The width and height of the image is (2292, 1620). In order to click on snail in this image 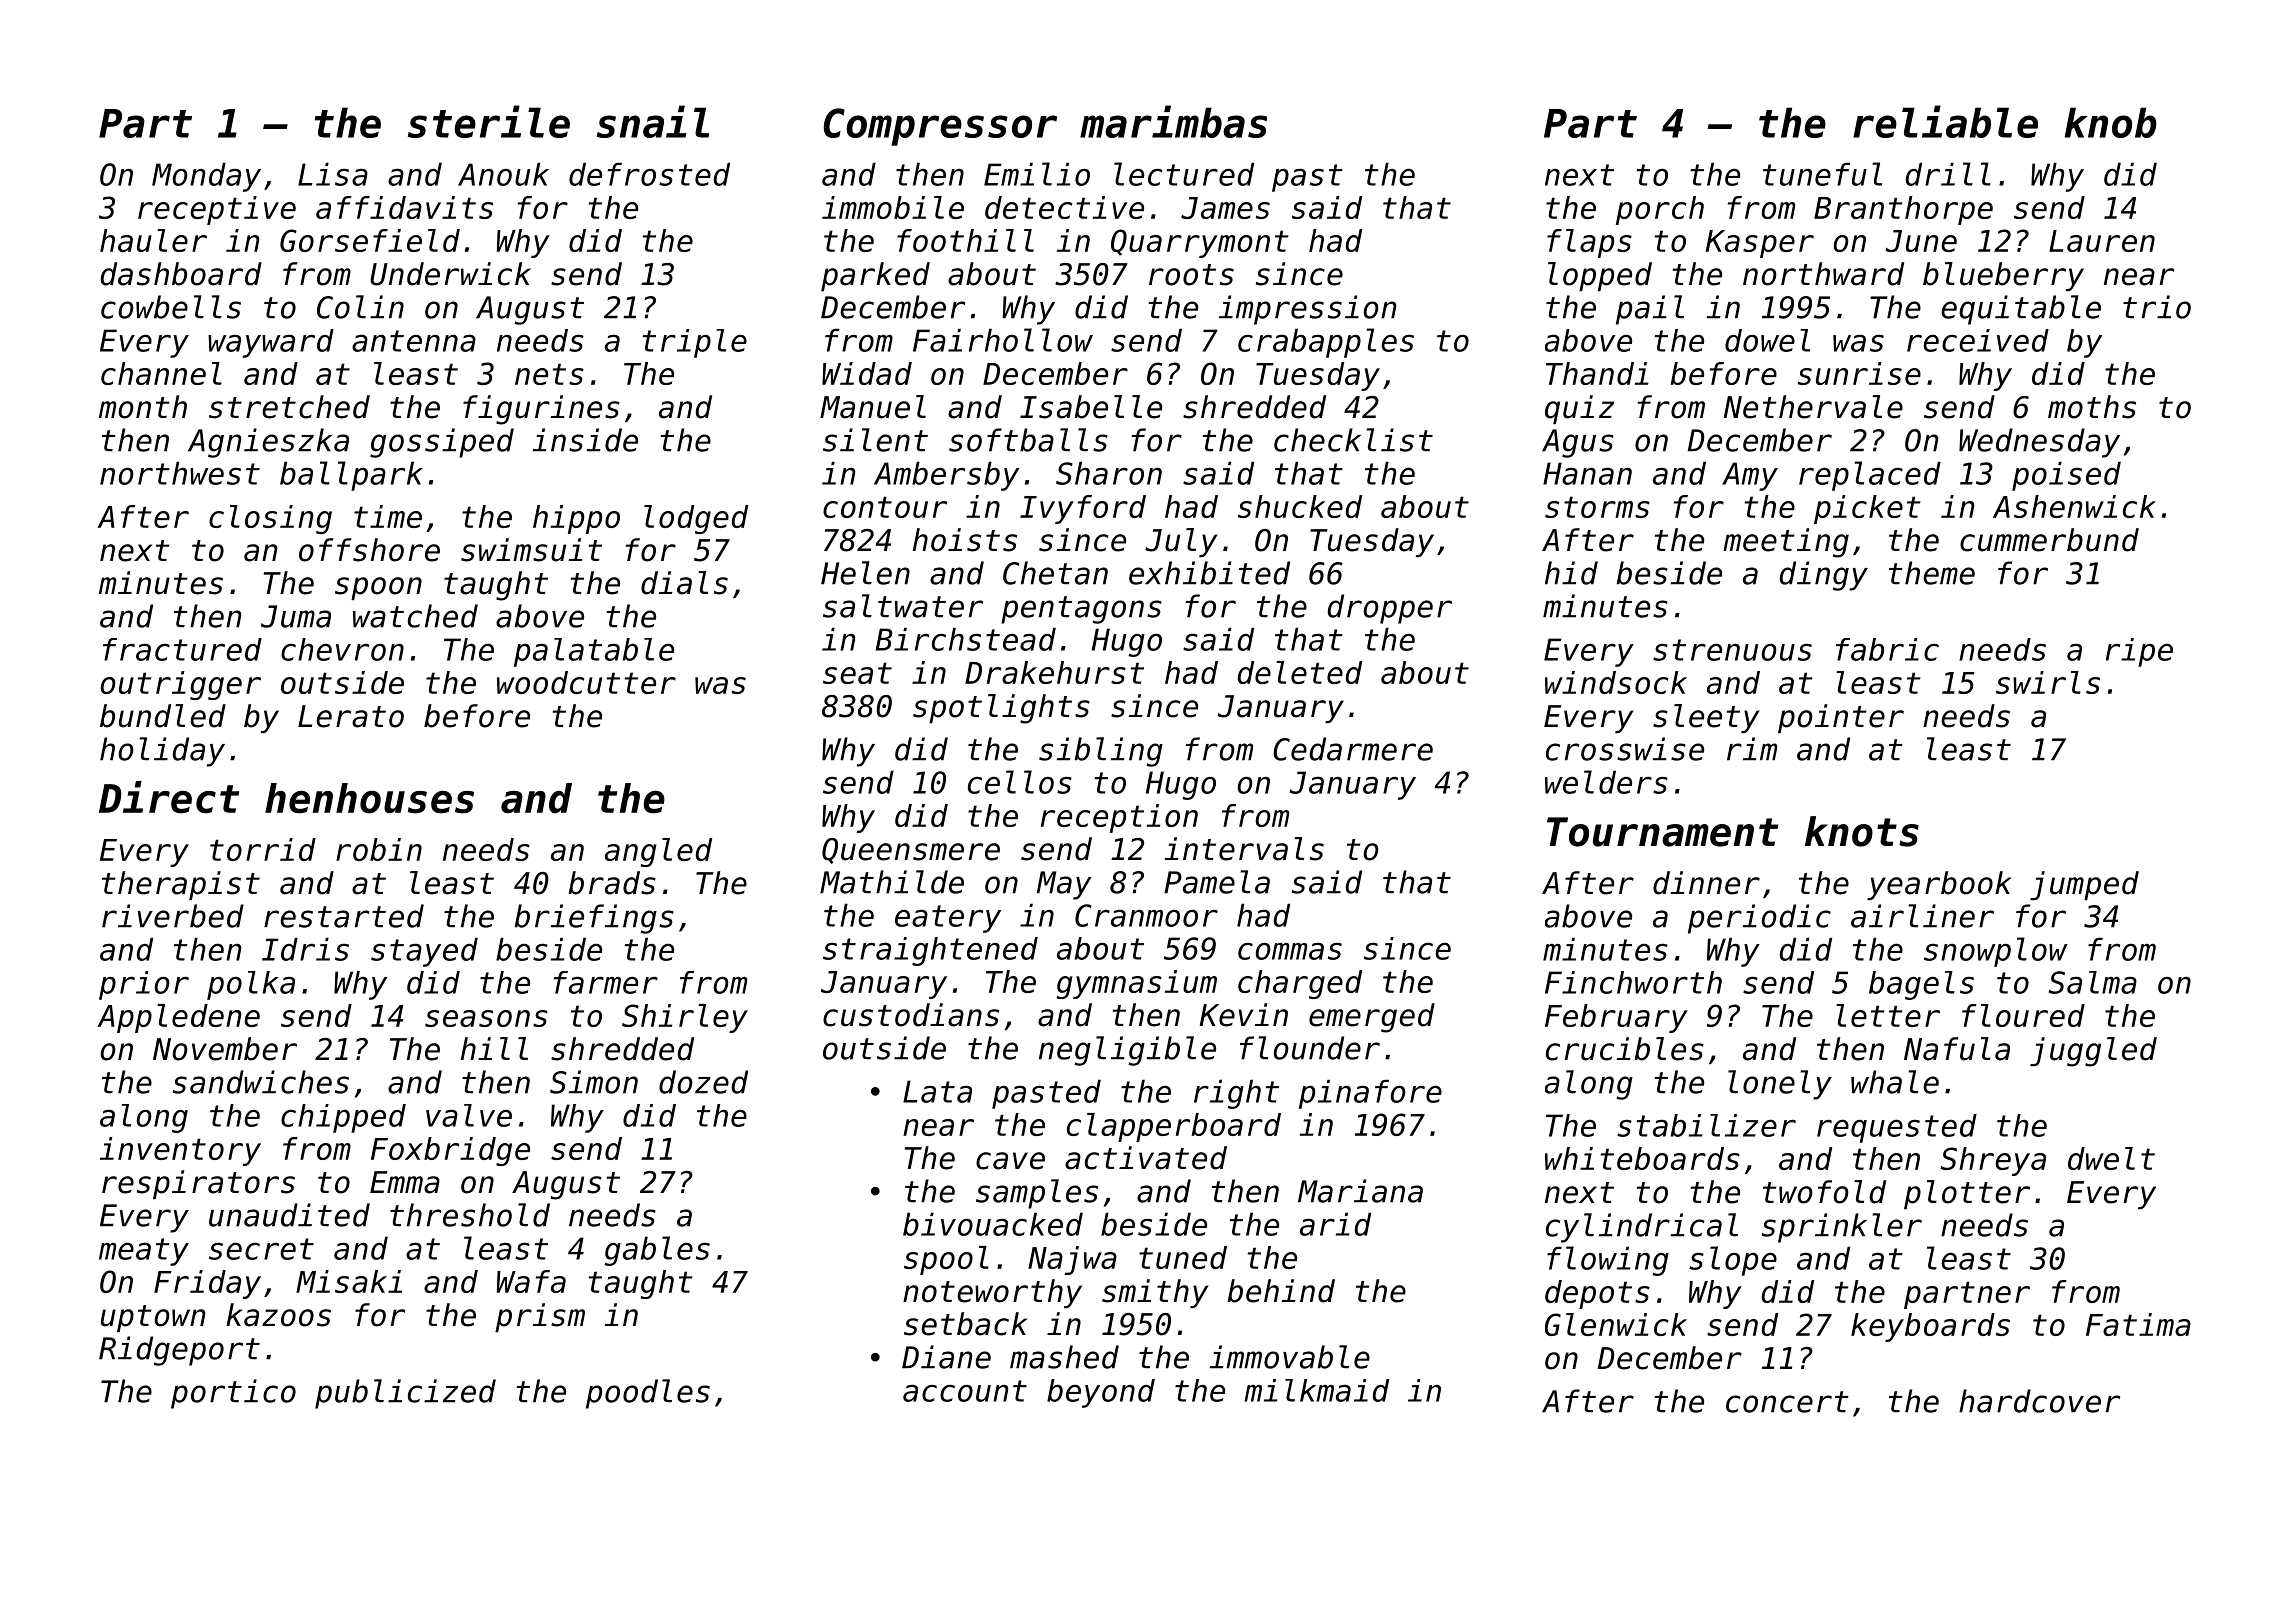, I will do `click(653, 121)`.
